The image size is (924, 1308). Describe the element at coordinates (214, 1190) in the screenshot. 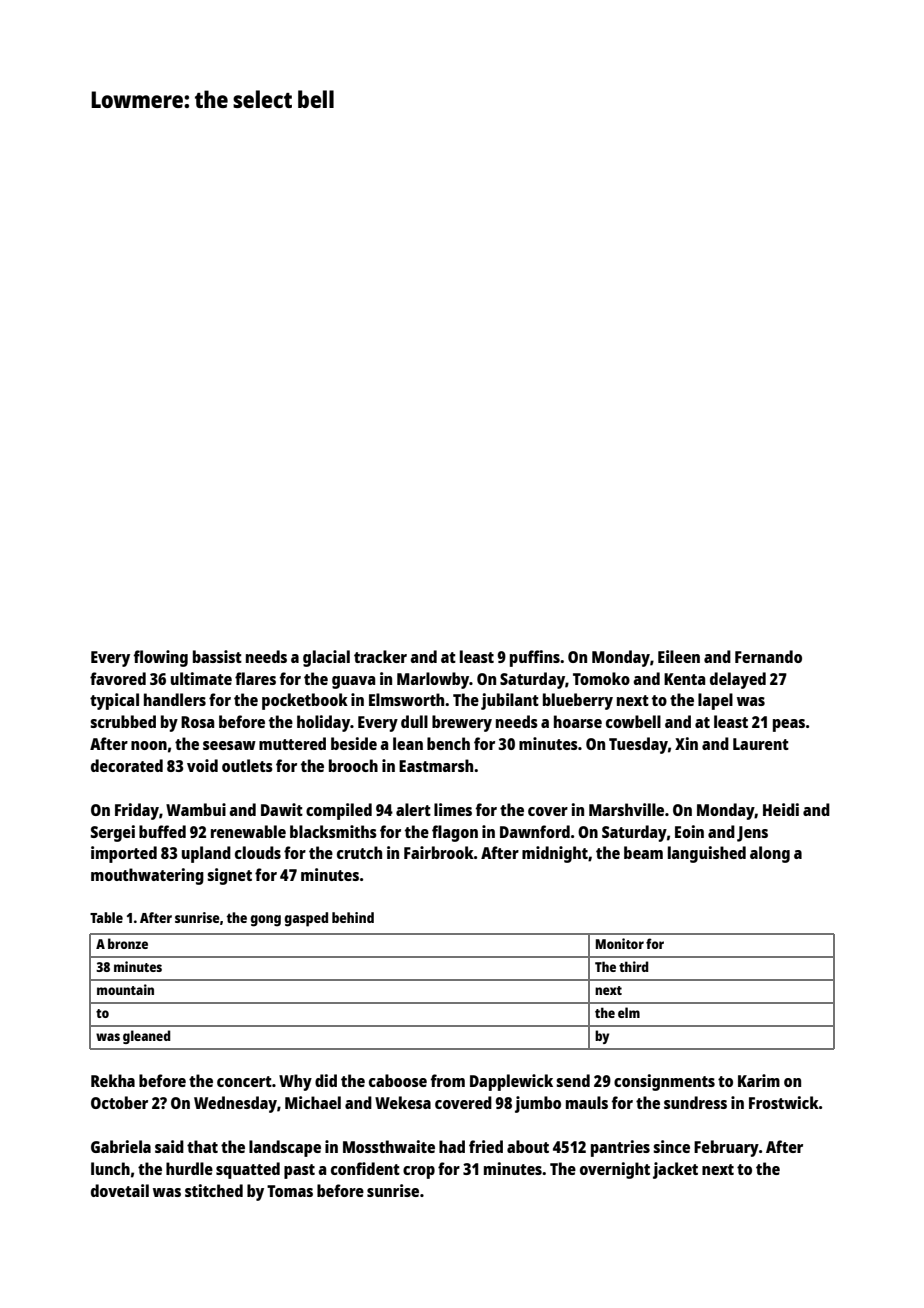

I see `stitched` at that location.
